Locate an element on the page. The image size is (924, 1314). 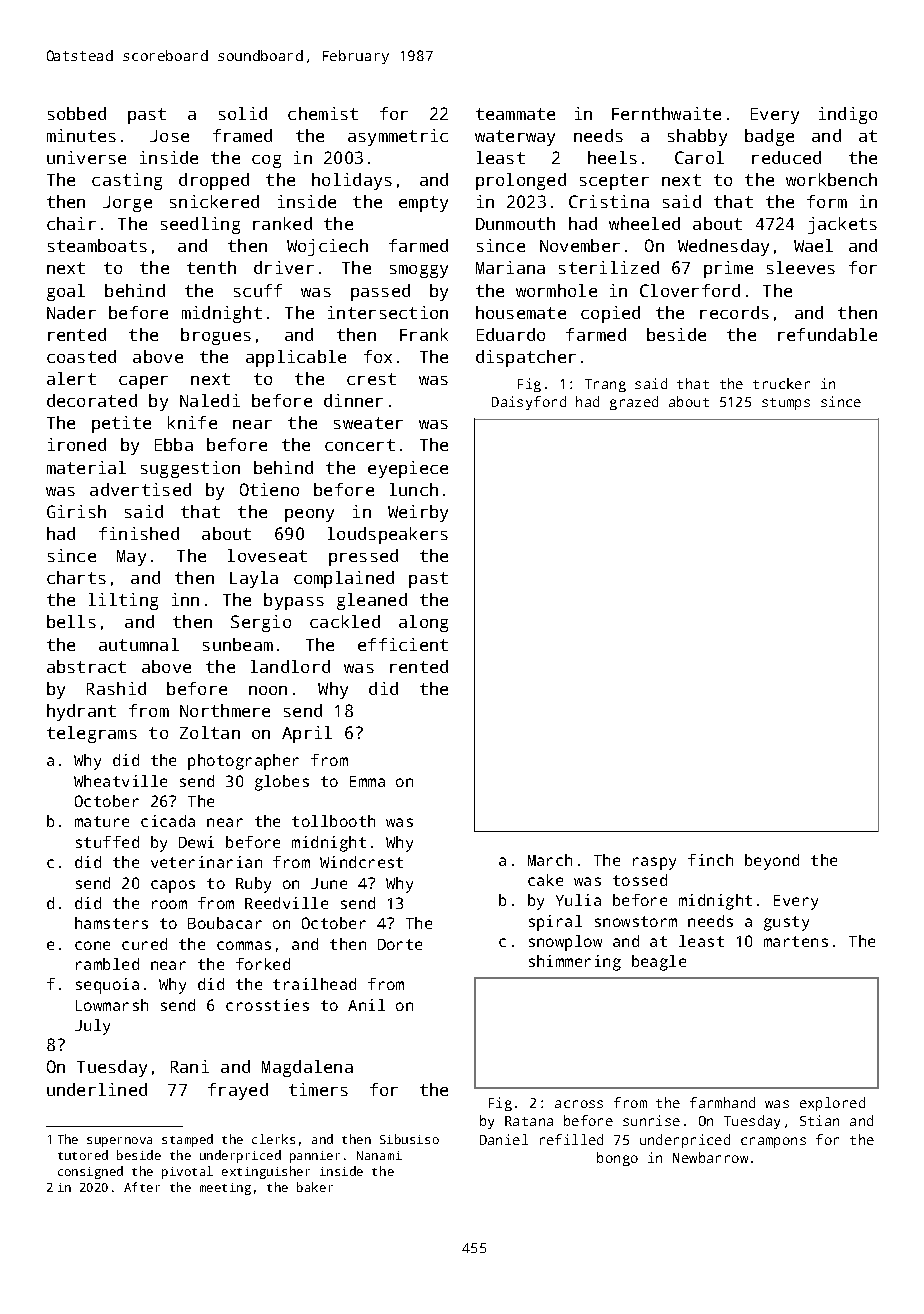
shimmering is located at coordinates (575, 963).
